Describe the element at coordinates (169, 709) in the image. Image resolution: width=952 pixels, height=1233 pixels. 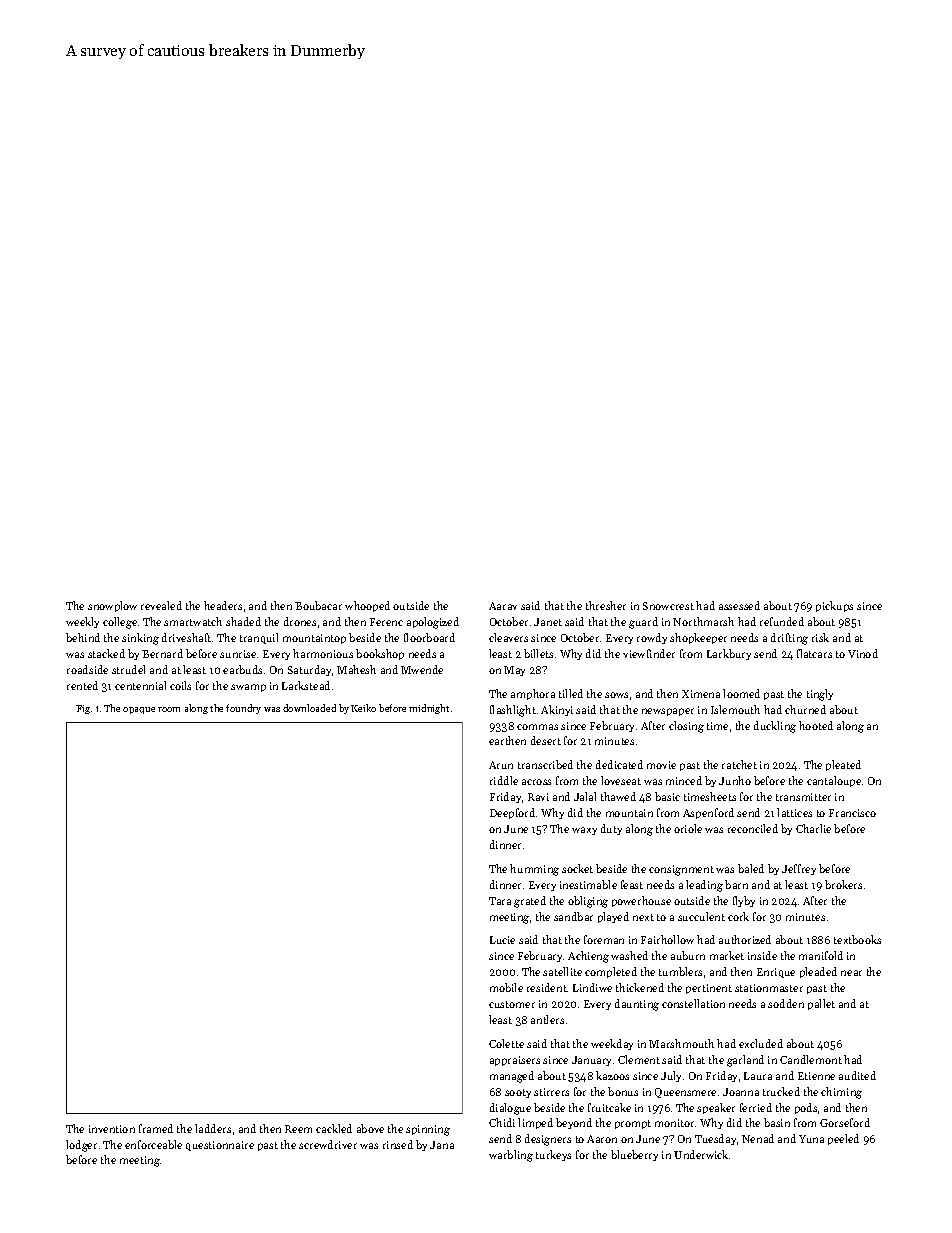
I see `room` at that location.
